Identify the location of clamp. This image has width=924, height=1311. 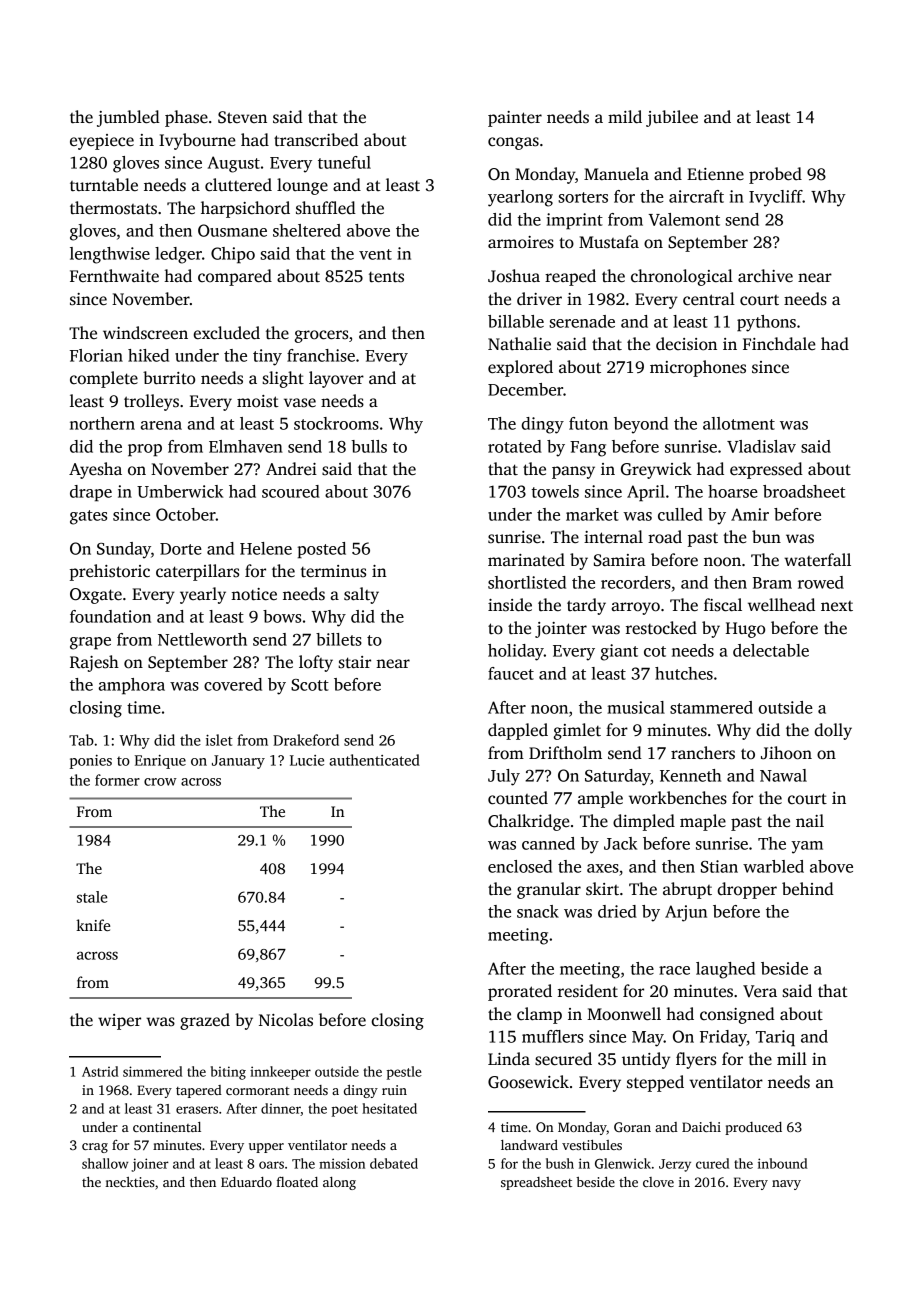
(539, 1015).
